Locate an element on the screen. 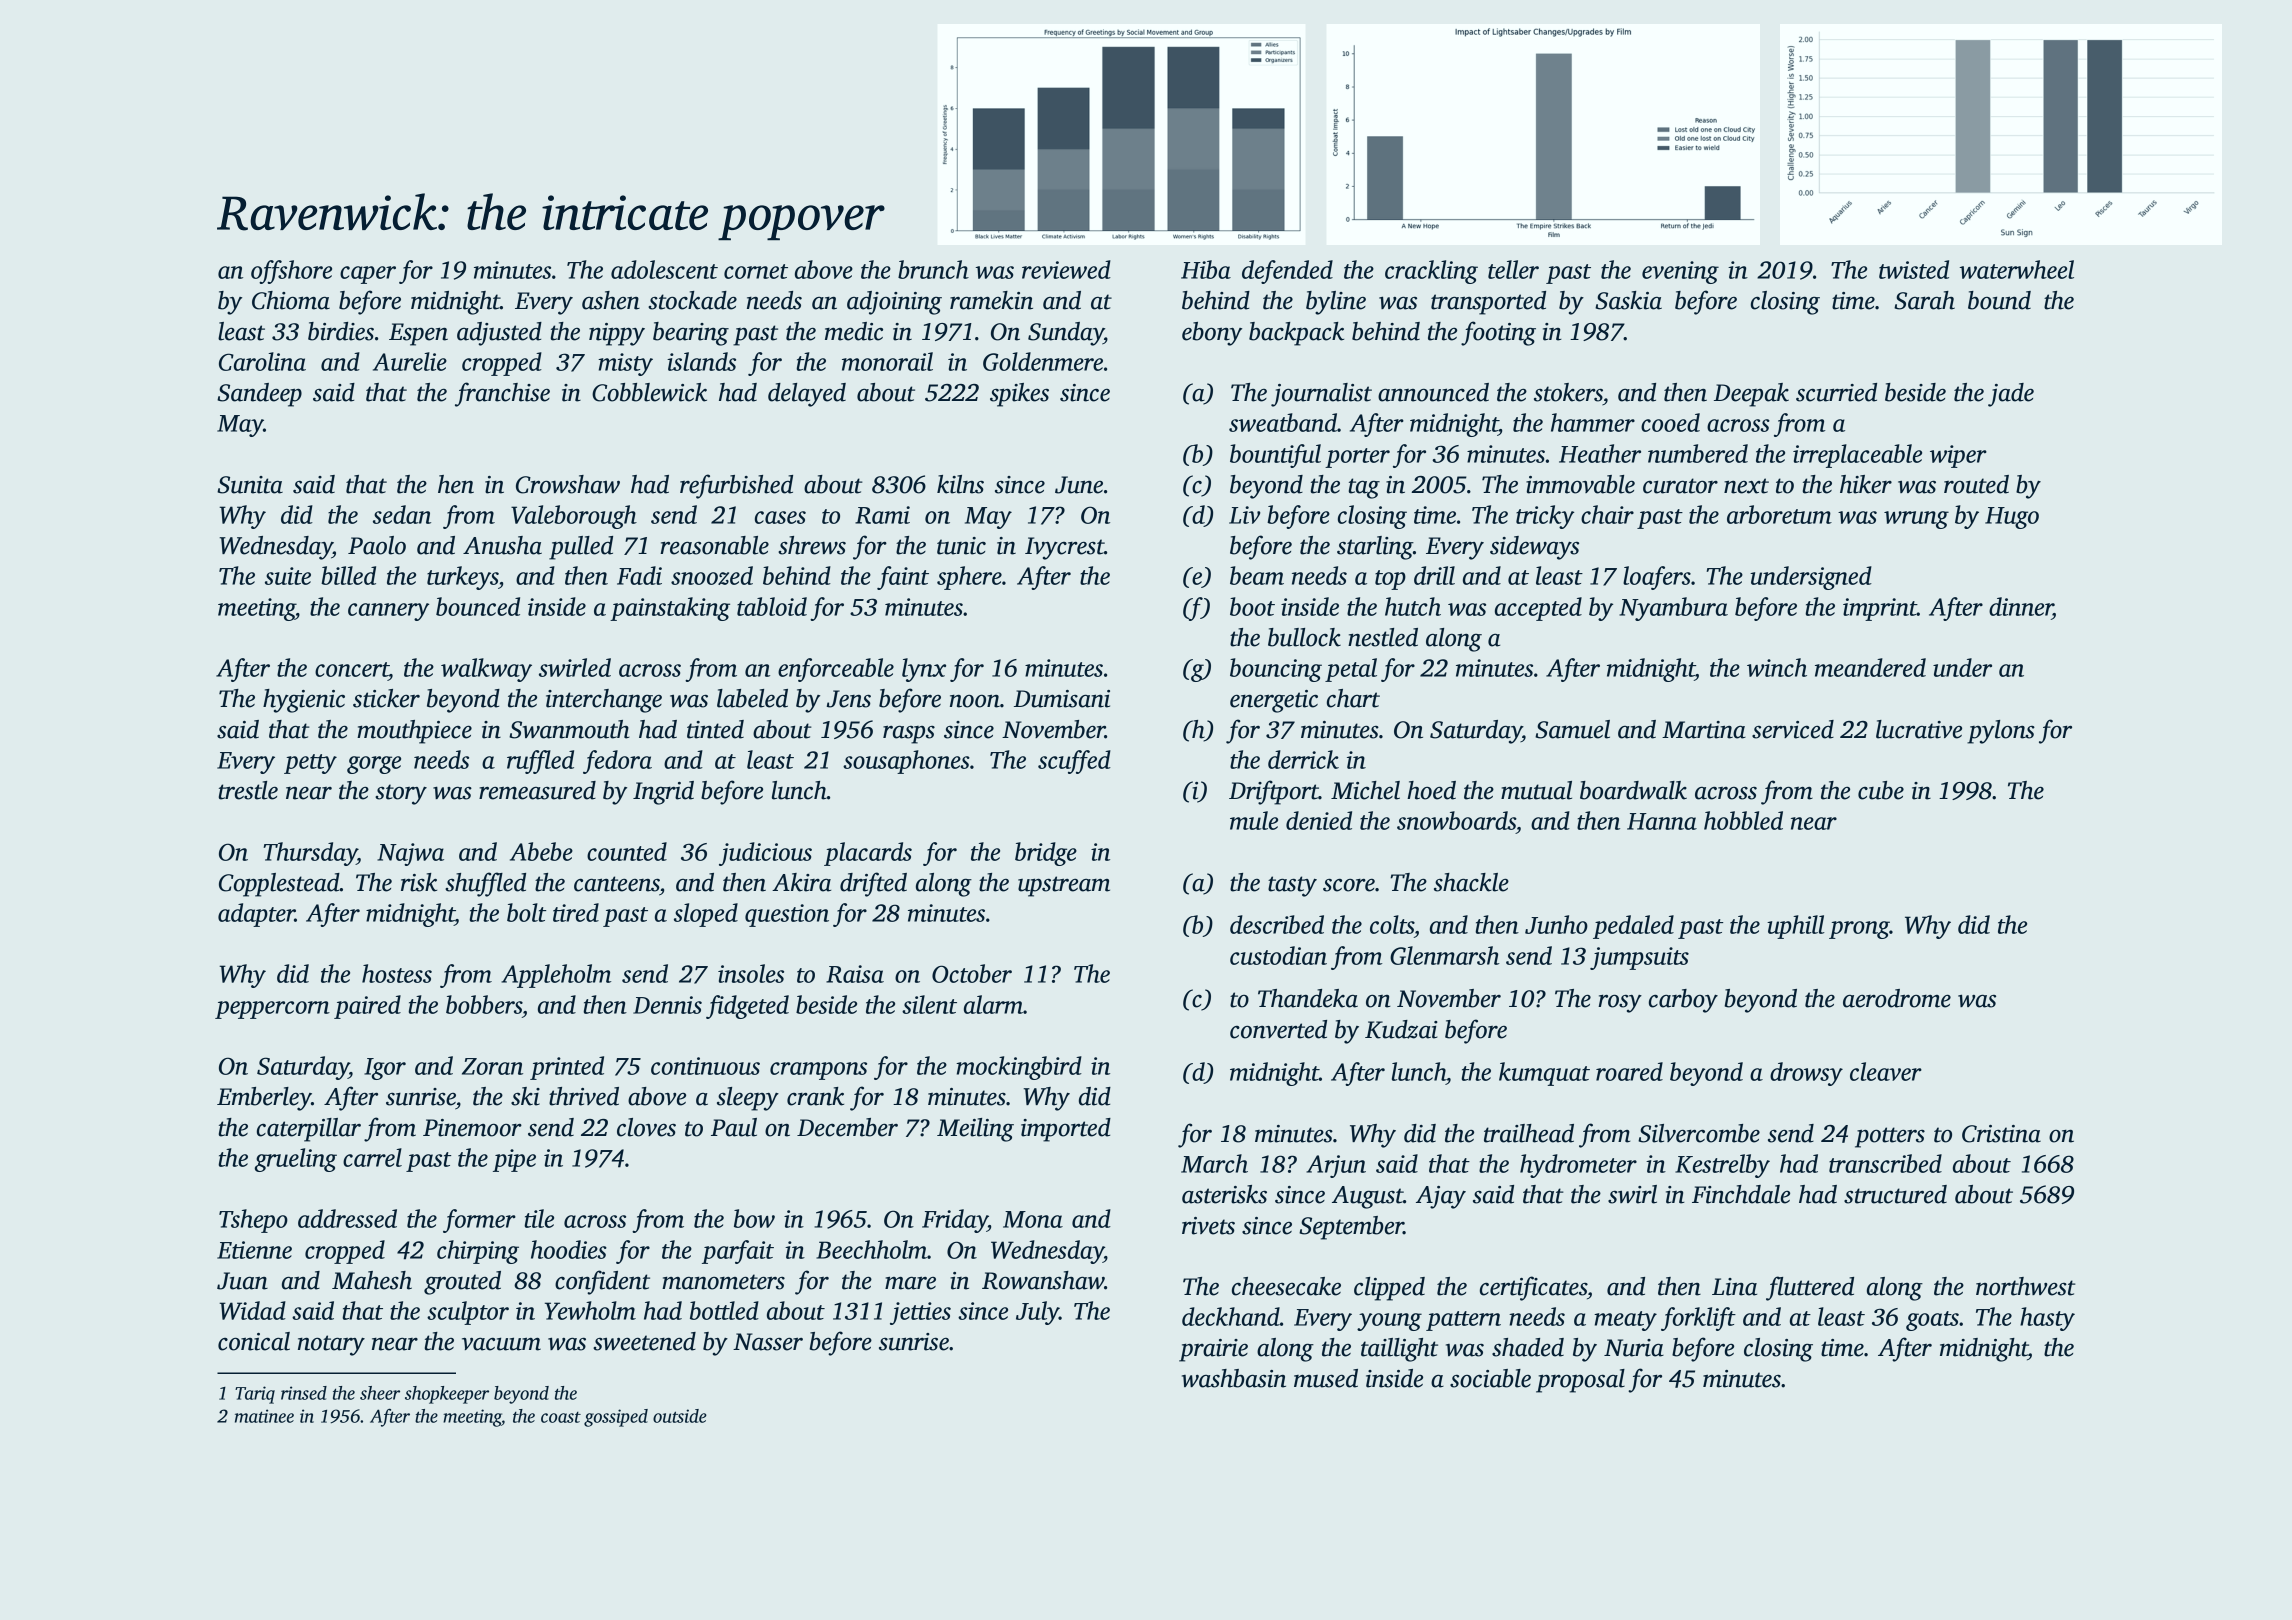  cannery is located at coordinates (388, 612).
